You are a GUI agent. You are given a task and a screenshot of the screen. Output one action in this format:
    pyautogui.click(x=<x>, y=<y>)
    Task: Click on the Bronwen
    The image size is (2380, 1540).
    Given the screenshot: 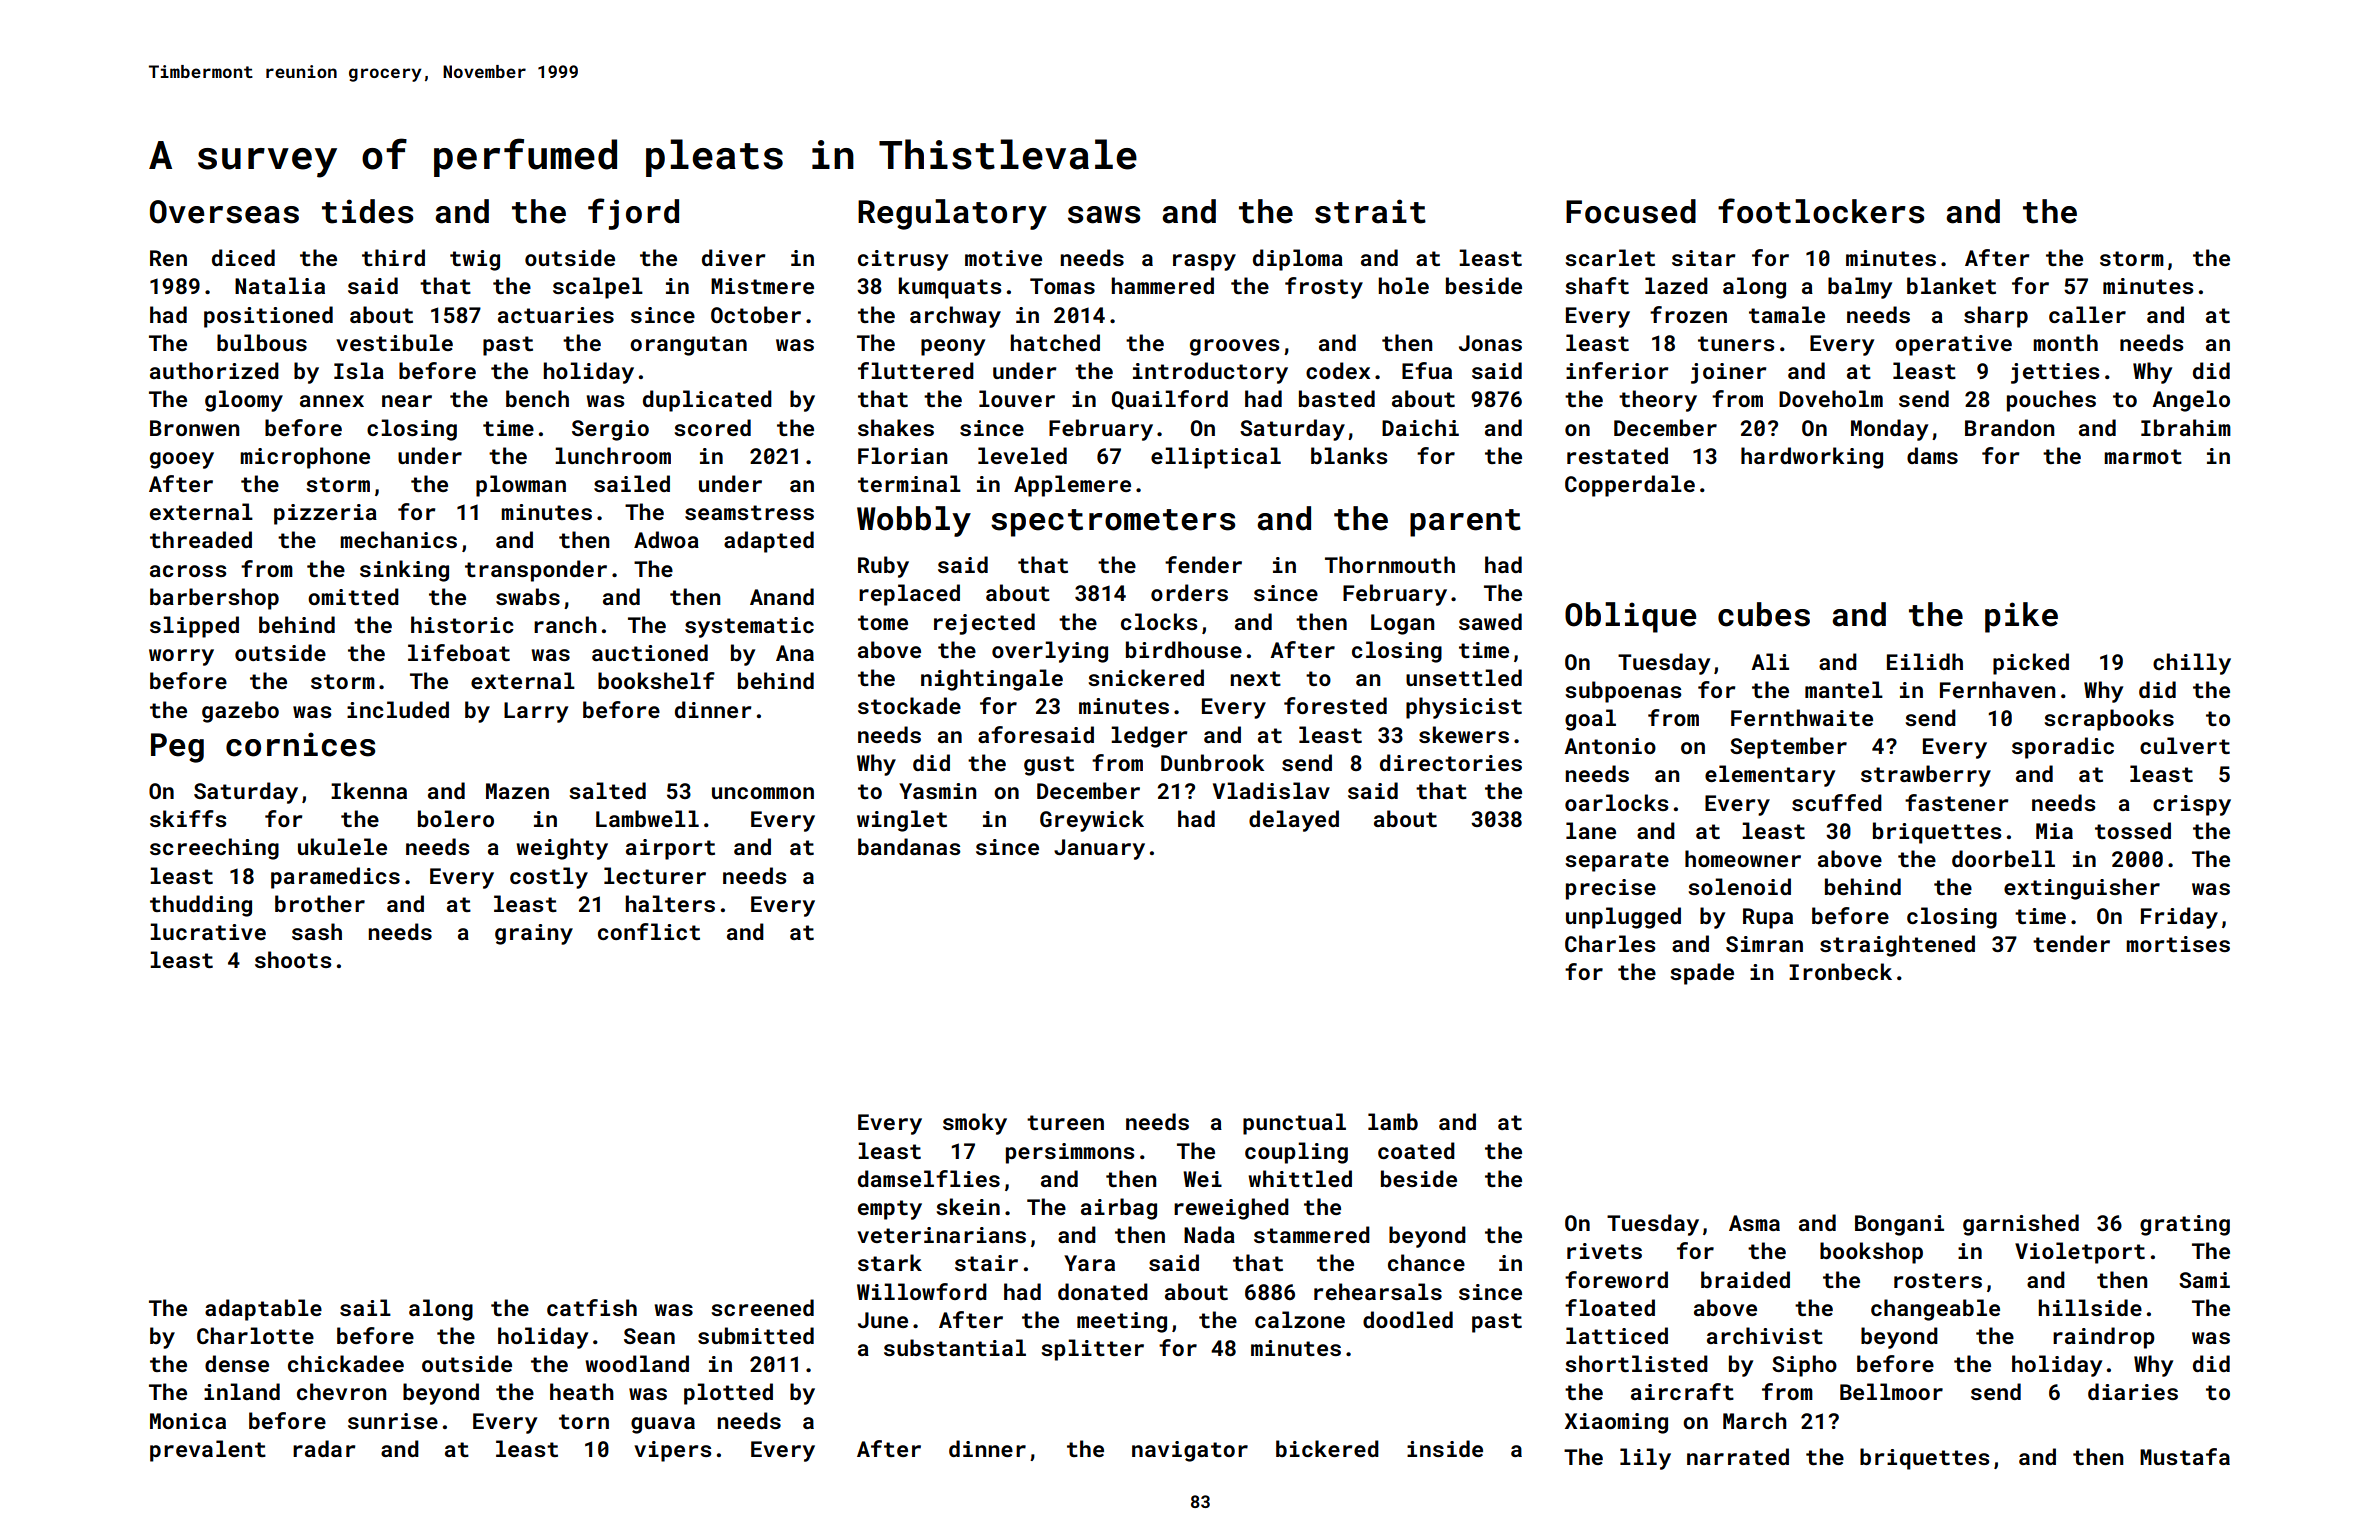 What is the action you would take?
    pyautogui.click(x=194, y=428)
